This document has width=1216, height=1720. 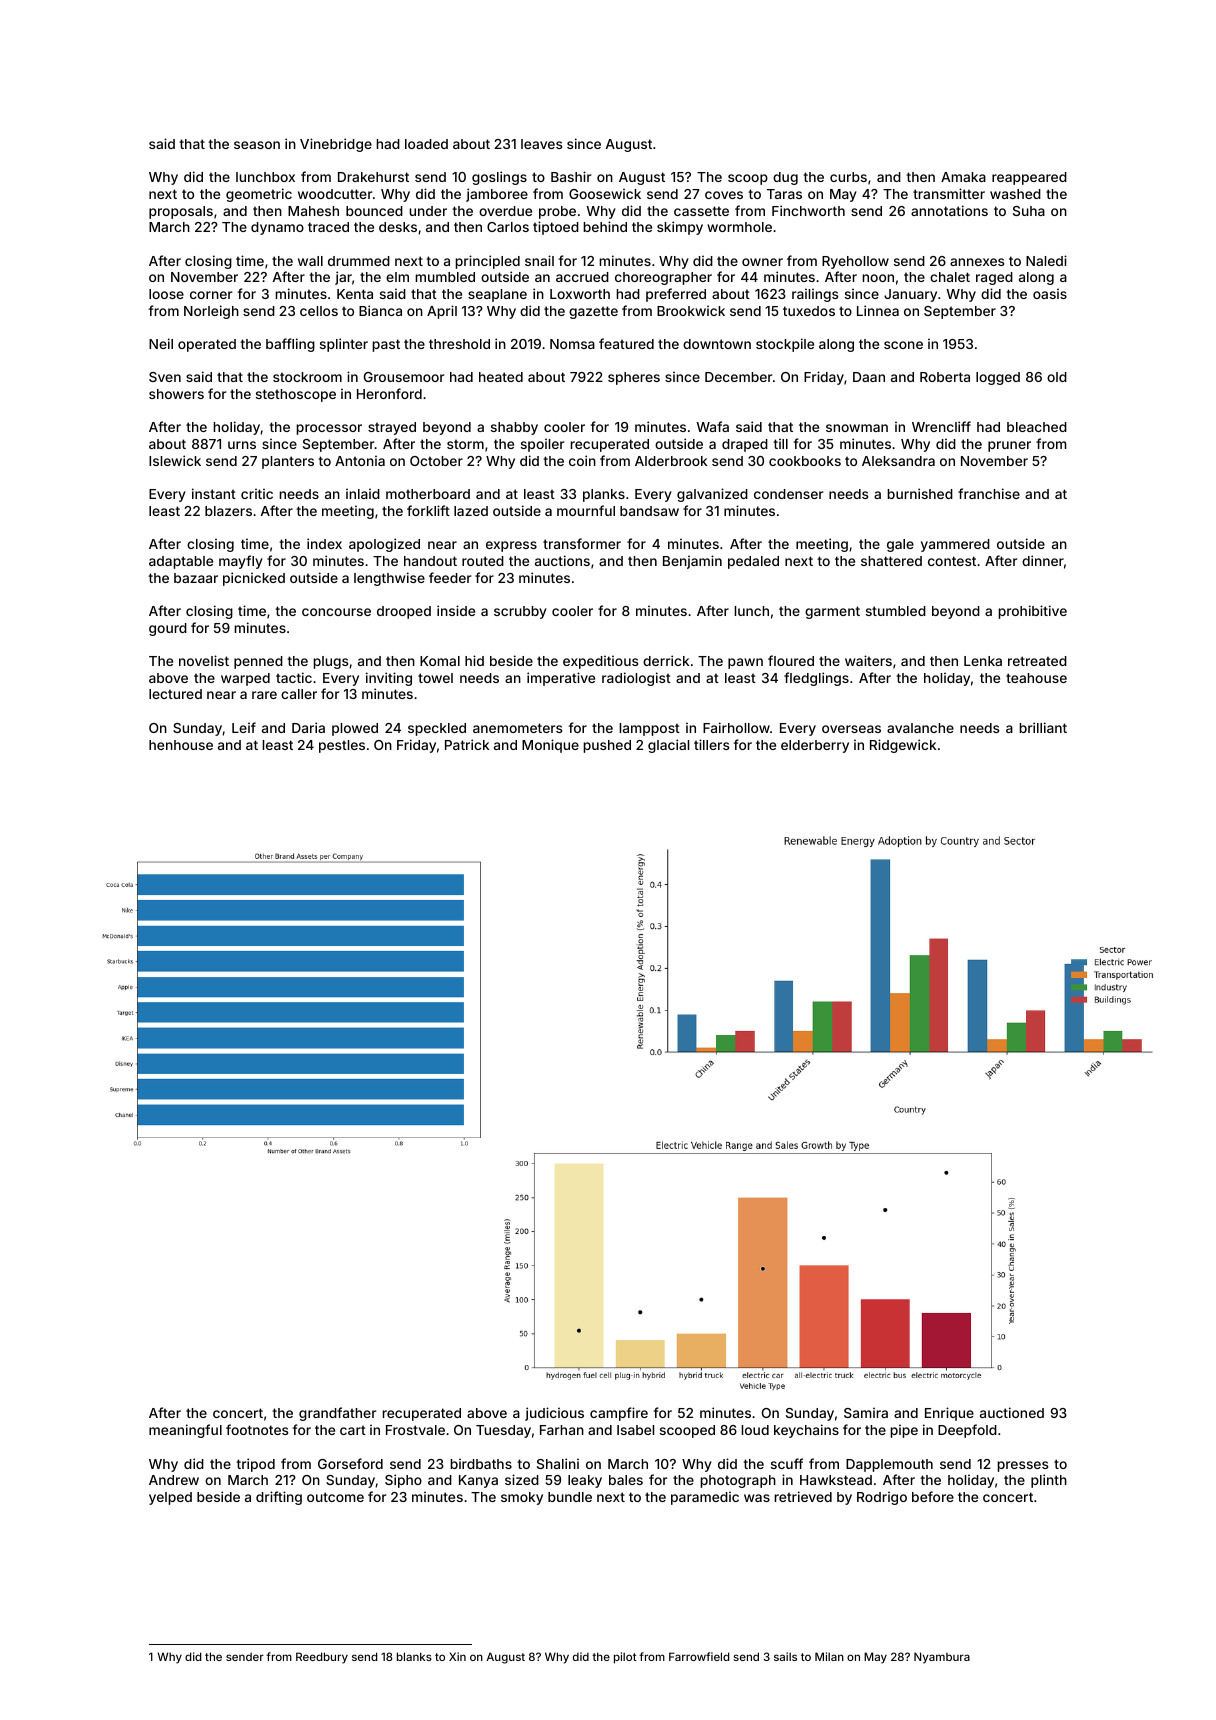 I want to click on Nomsa, so click(x=572, y=344).
